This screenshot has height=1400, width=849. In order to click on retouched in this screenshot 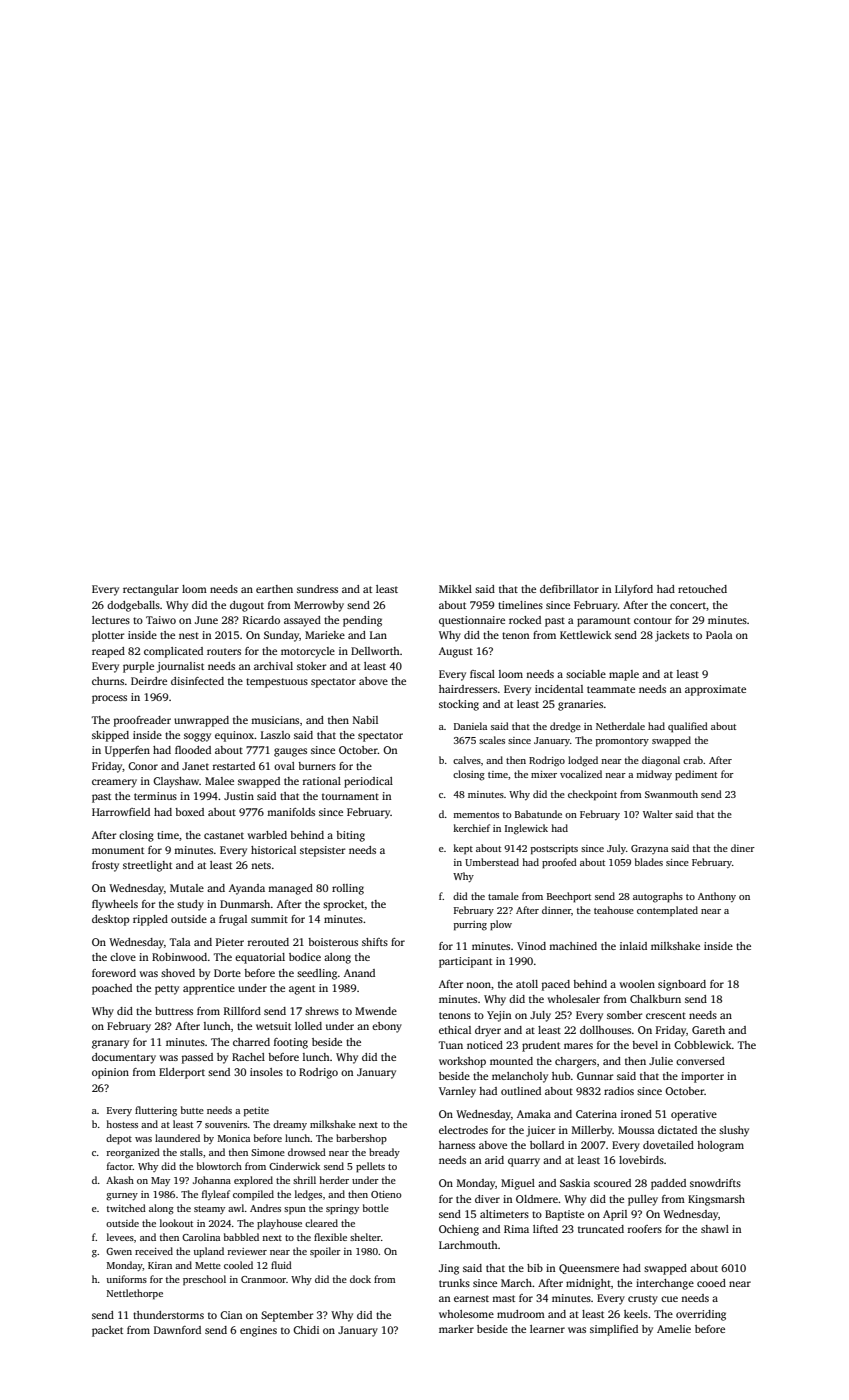, I will do `click(702, 589)`.
